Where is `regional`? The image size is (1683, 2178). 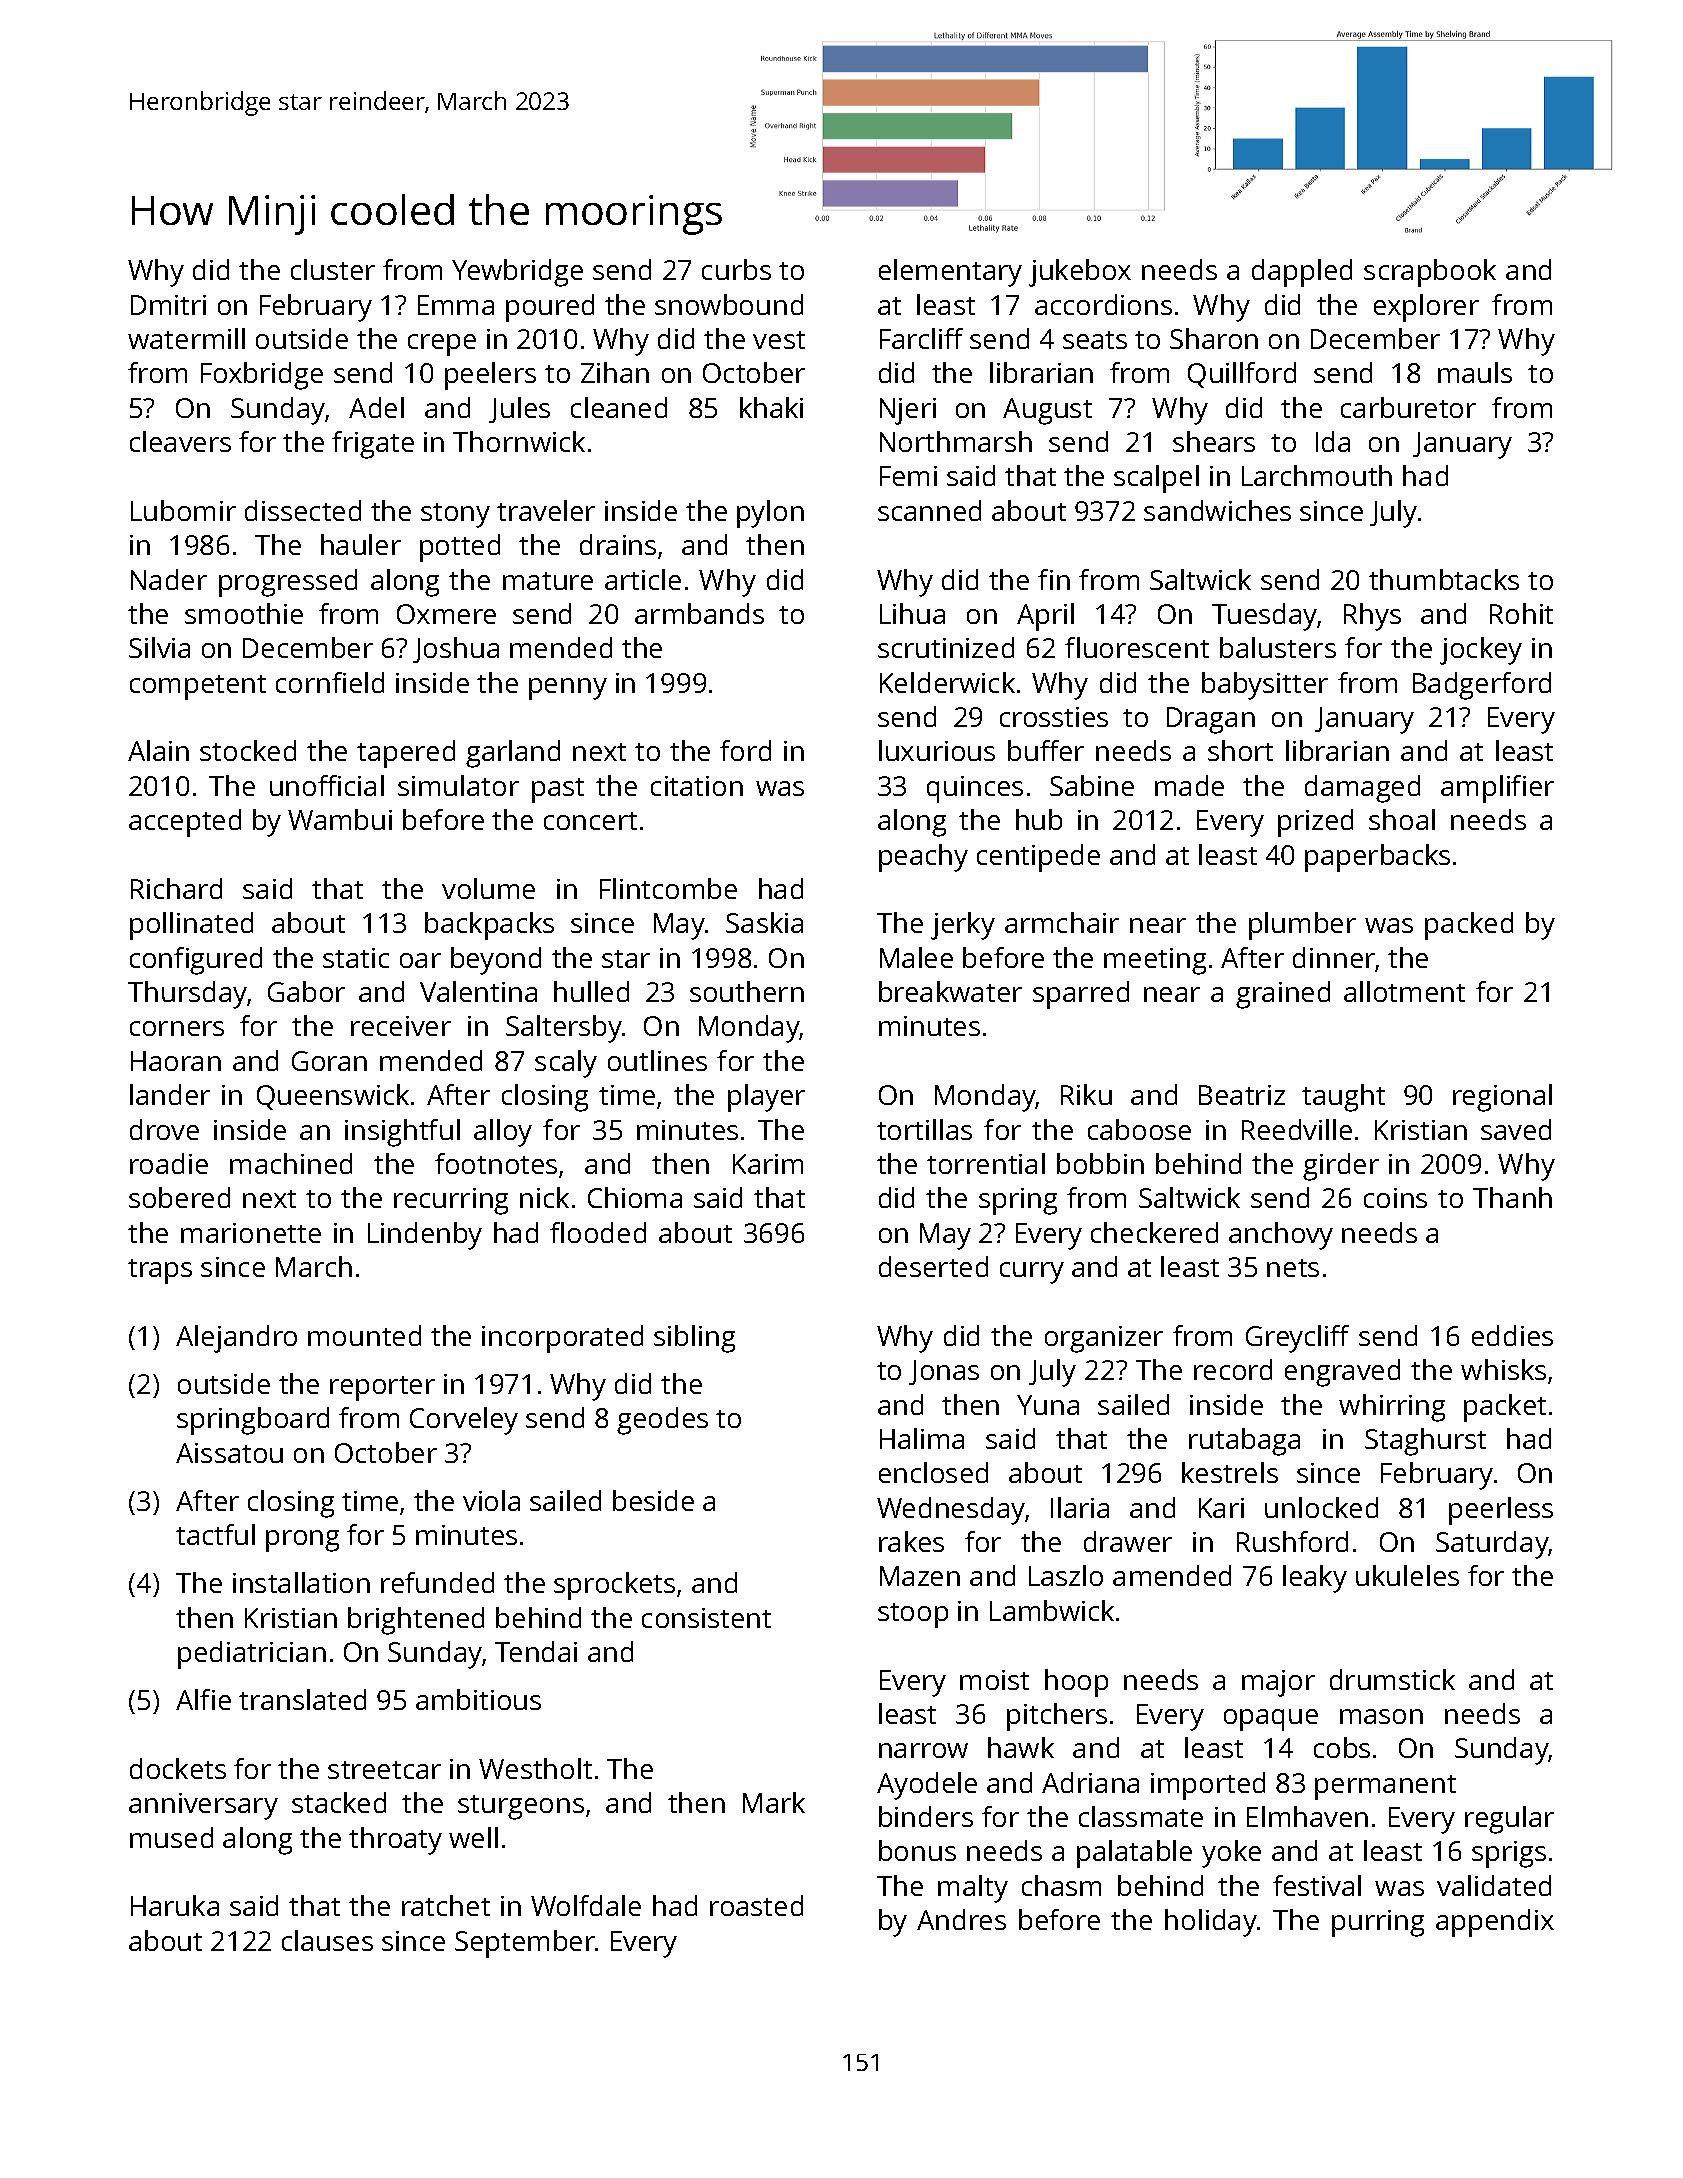 regional is located at coordinates (1502, 1098).
